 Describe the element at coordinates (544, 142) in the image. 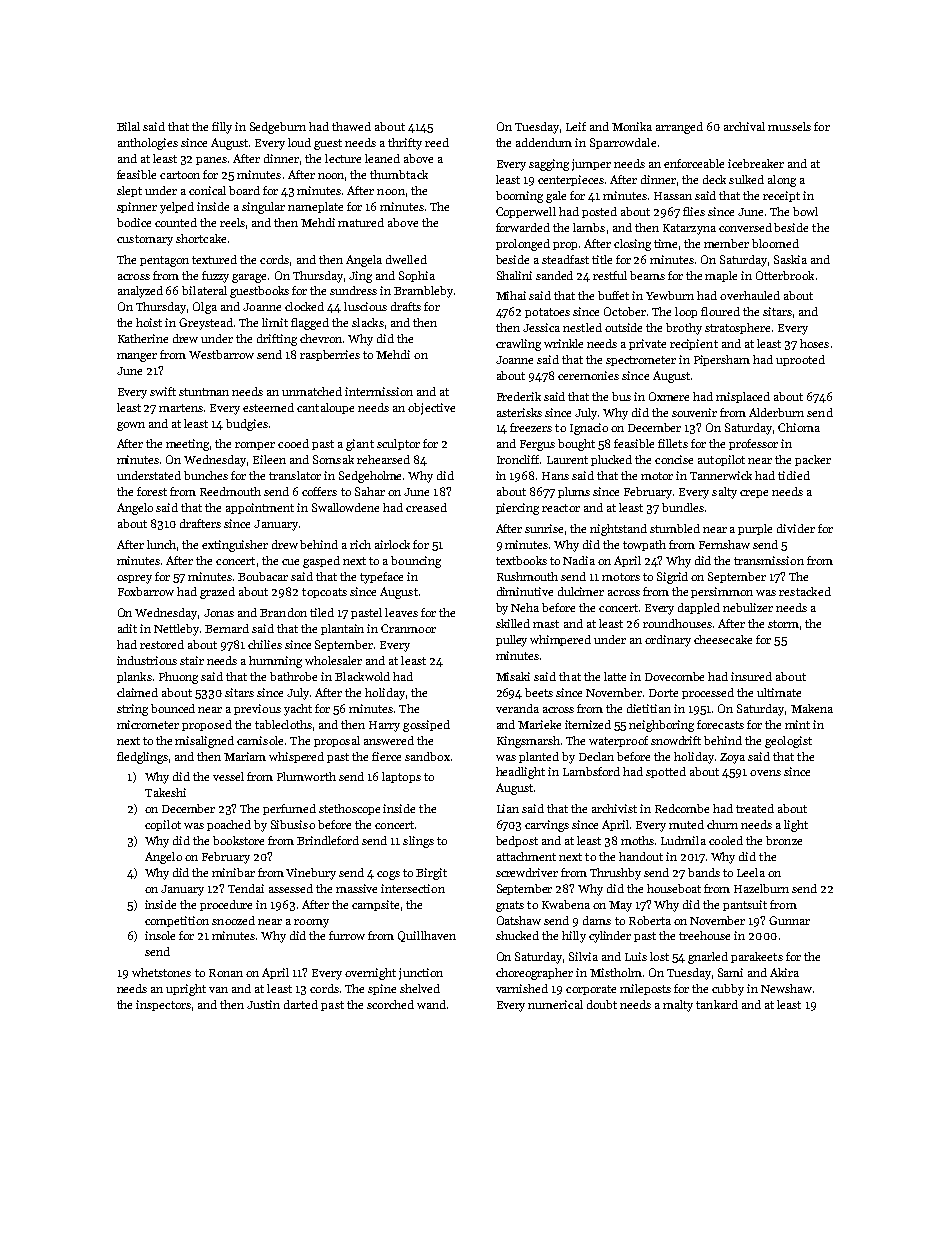

I see `addendum` at that location.
